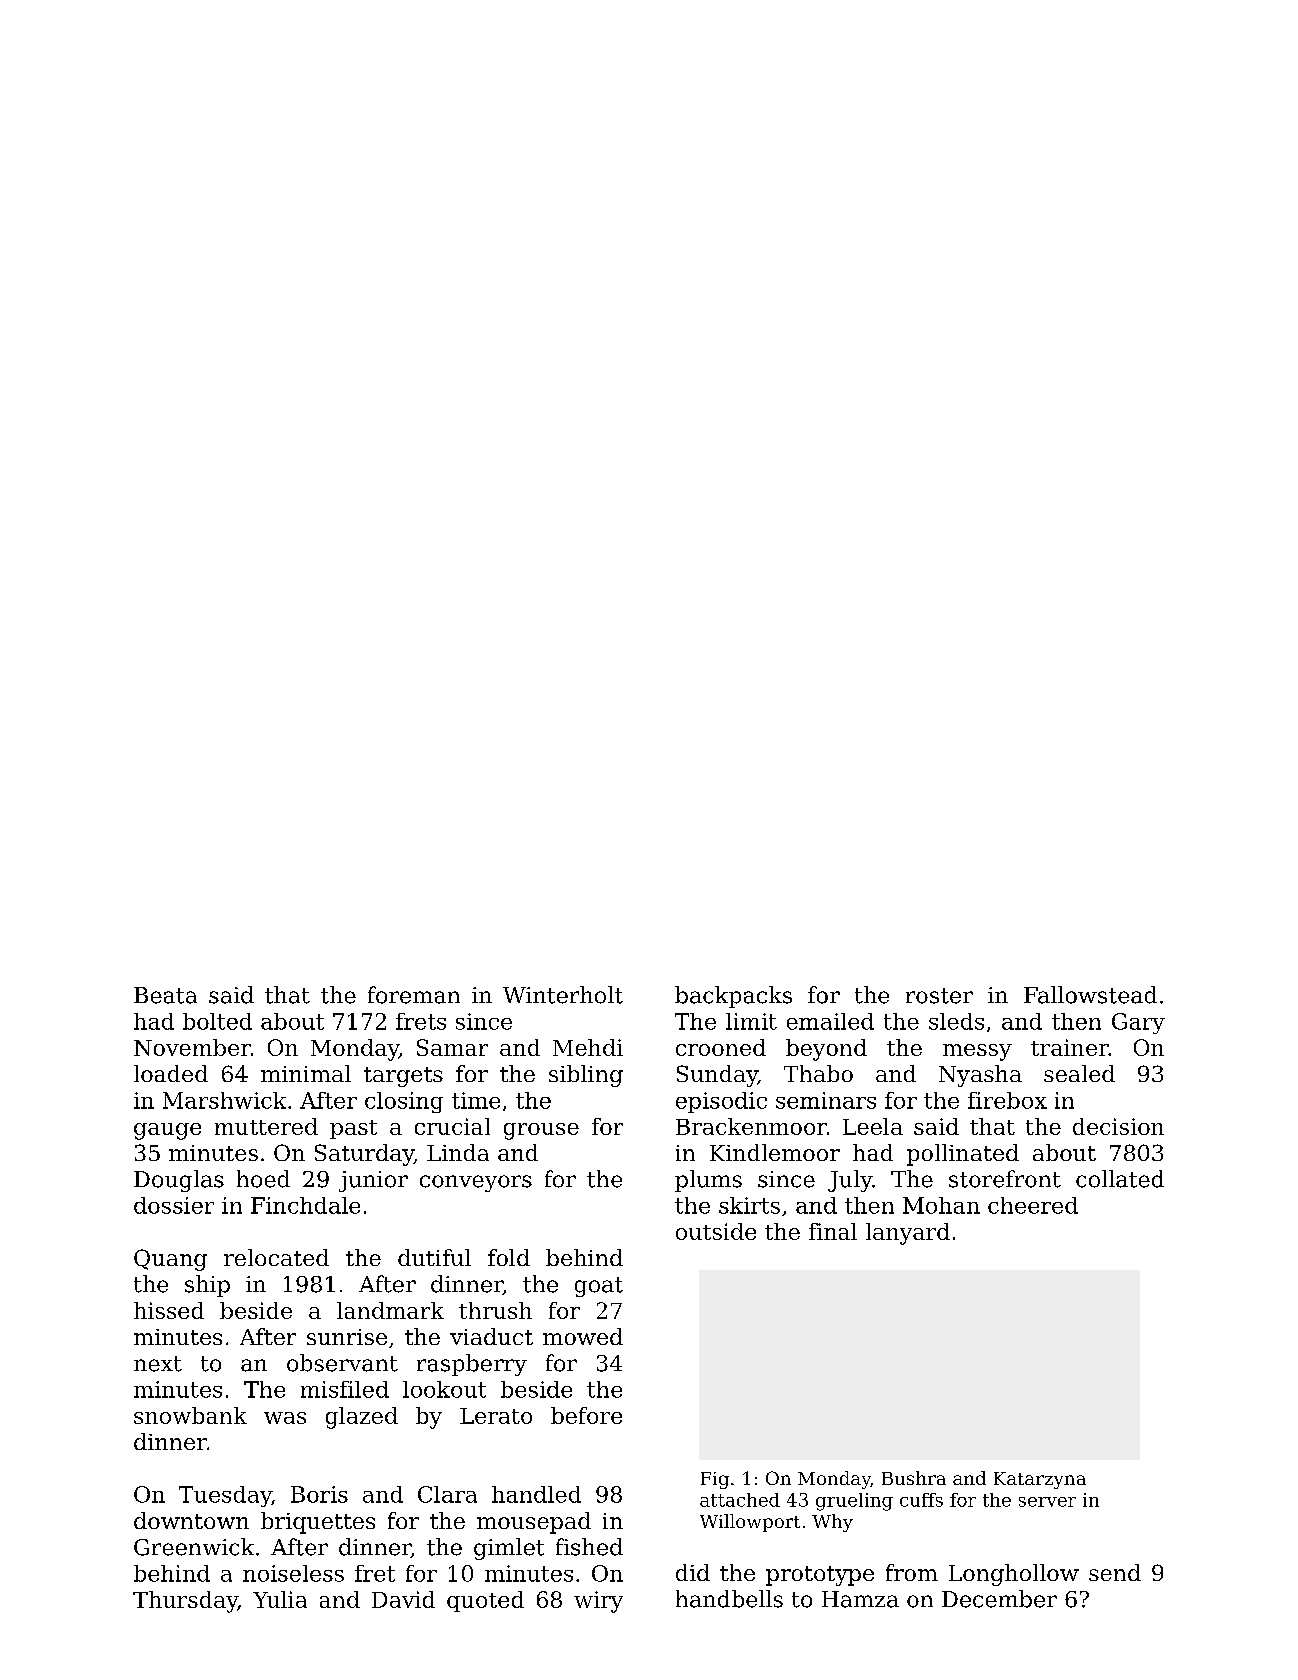  What do you see at coordinates (362, 1418) in the image?
I see `glazed` at bounding box center [362, 1418].
